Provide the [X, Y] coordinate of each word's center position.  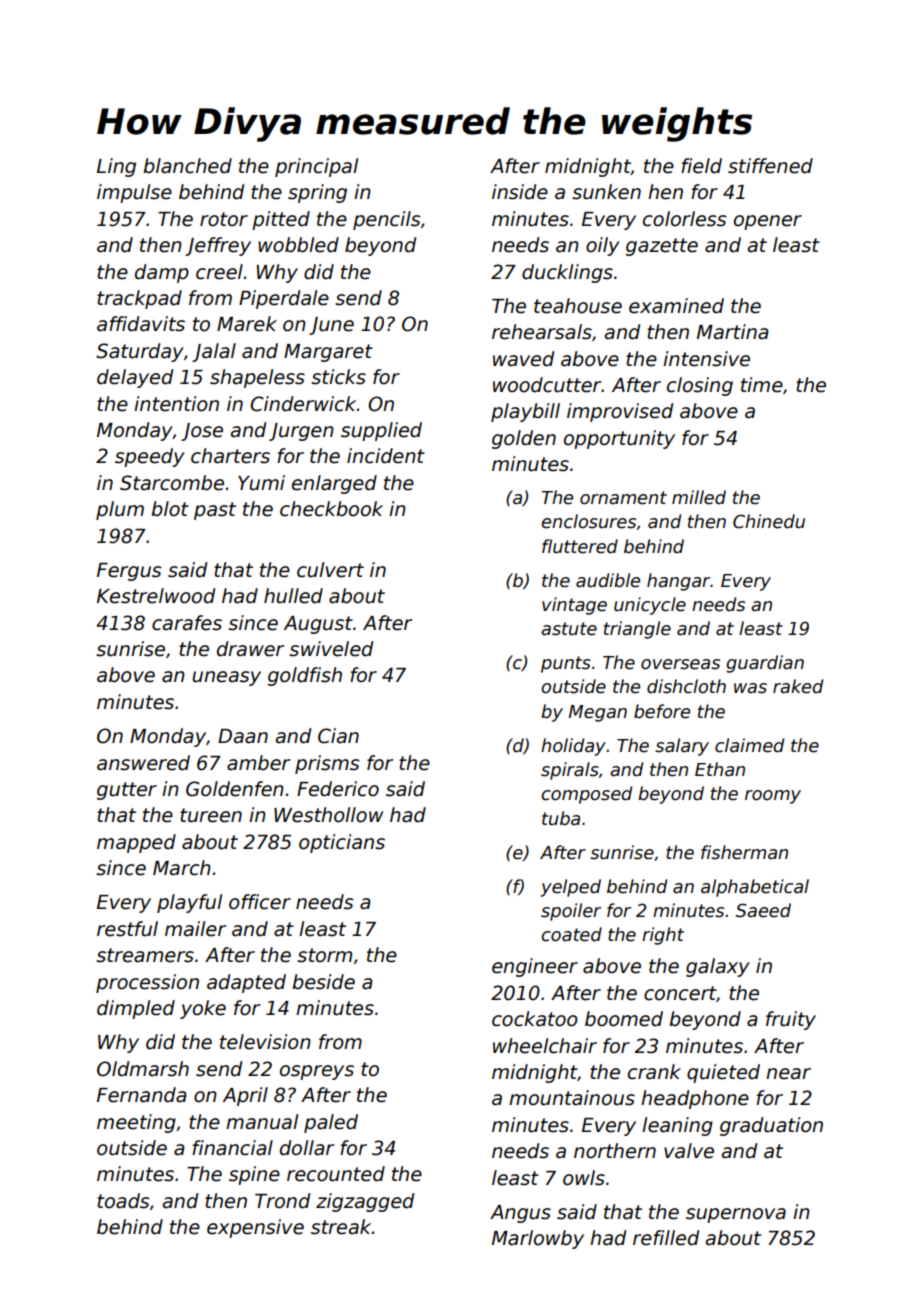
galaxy [718, 967]
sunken [606, 192]
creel [219, 272]
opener [768, 222]
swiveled [331, 649]
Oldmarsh [143, 1069]
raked [798, 686]
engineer [535, 967]
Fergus [129, 572]
